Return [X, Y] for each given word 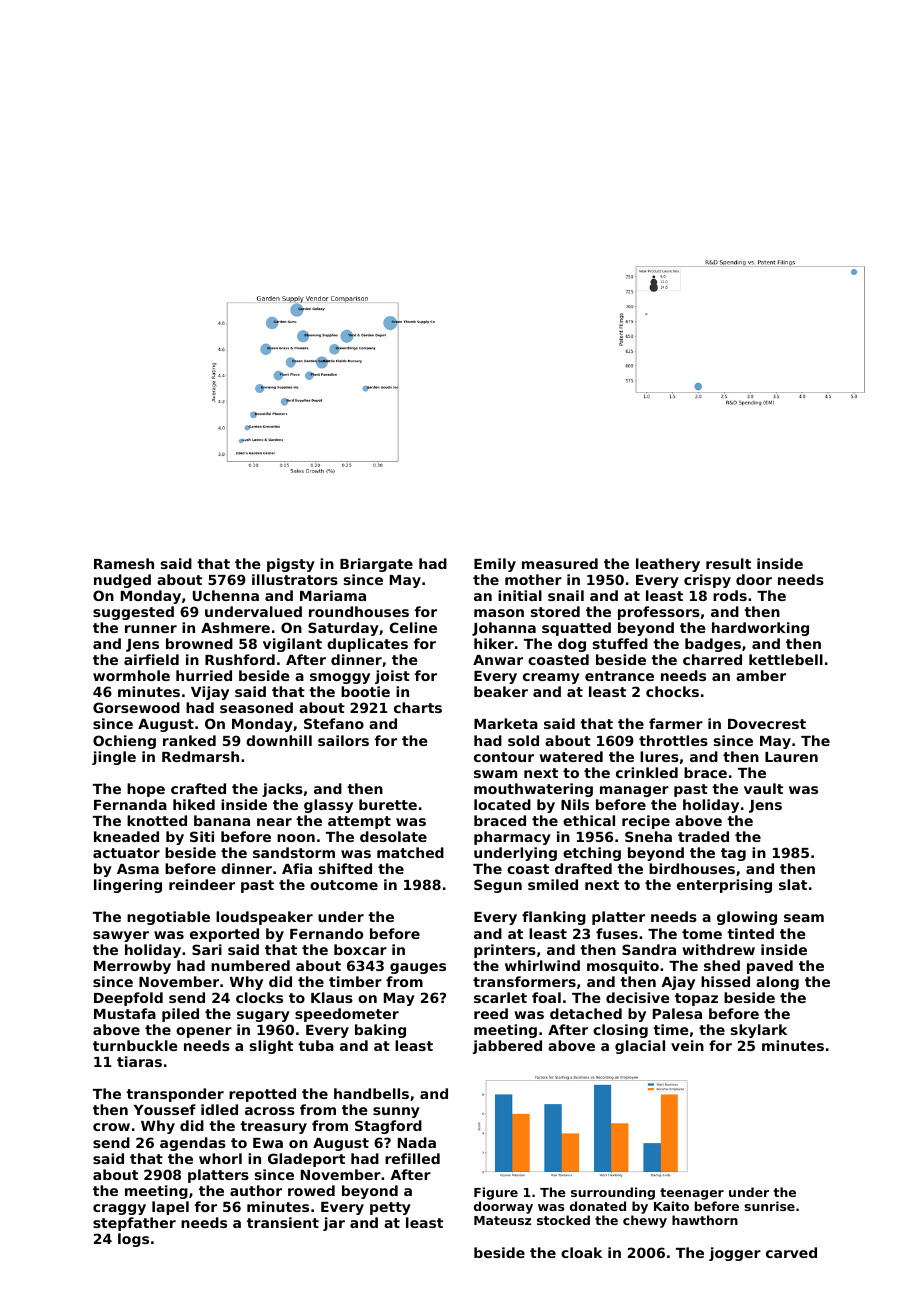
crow [111, 1127]
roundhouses [359, 611]
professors [659, 613]
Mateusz [502, 1220]
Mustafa [125, 1013]
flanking [554, 918]
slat [793, 884]
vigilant [292, 645]
